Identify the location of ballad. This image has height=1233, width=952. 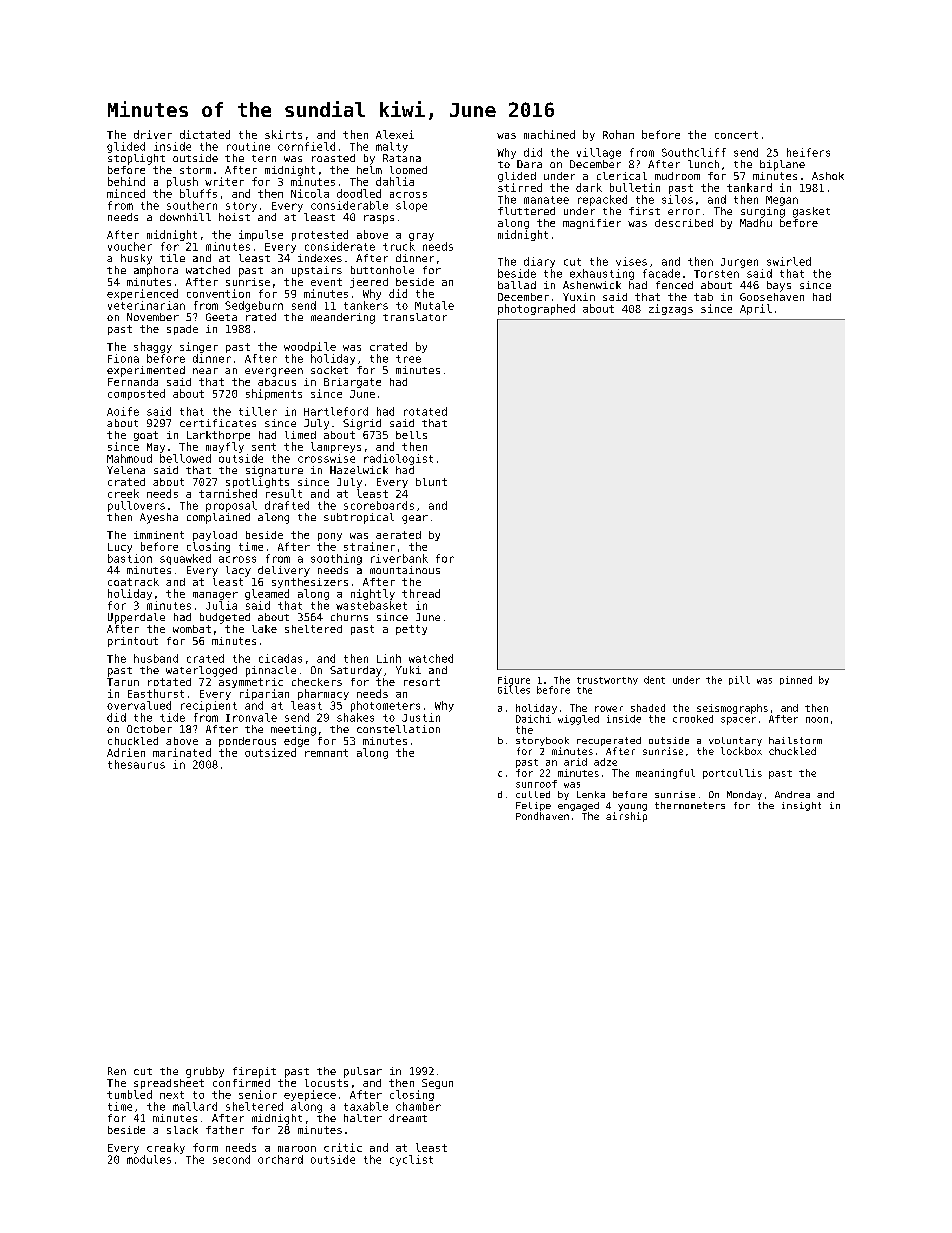
(517, 285).
